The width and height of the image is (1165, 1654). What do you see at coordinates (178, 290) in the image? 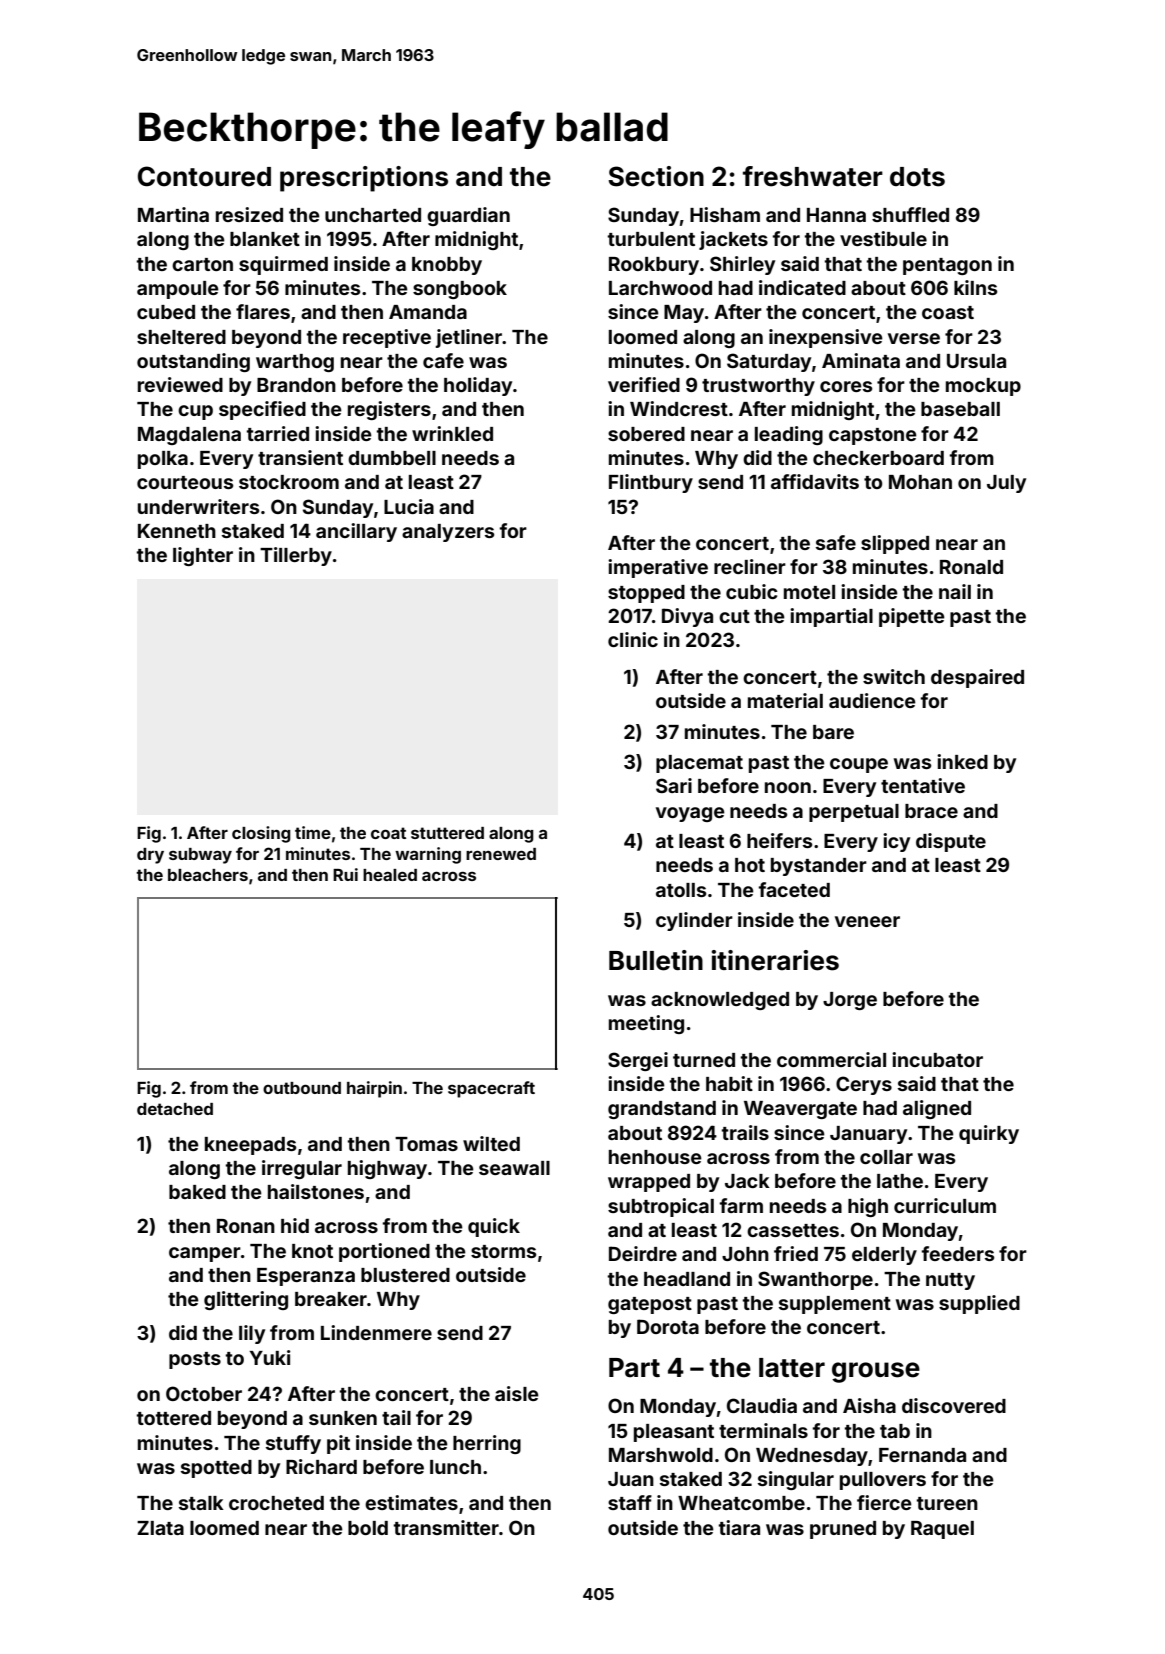
I see `ampoule` at bounding box center [178, 290].
